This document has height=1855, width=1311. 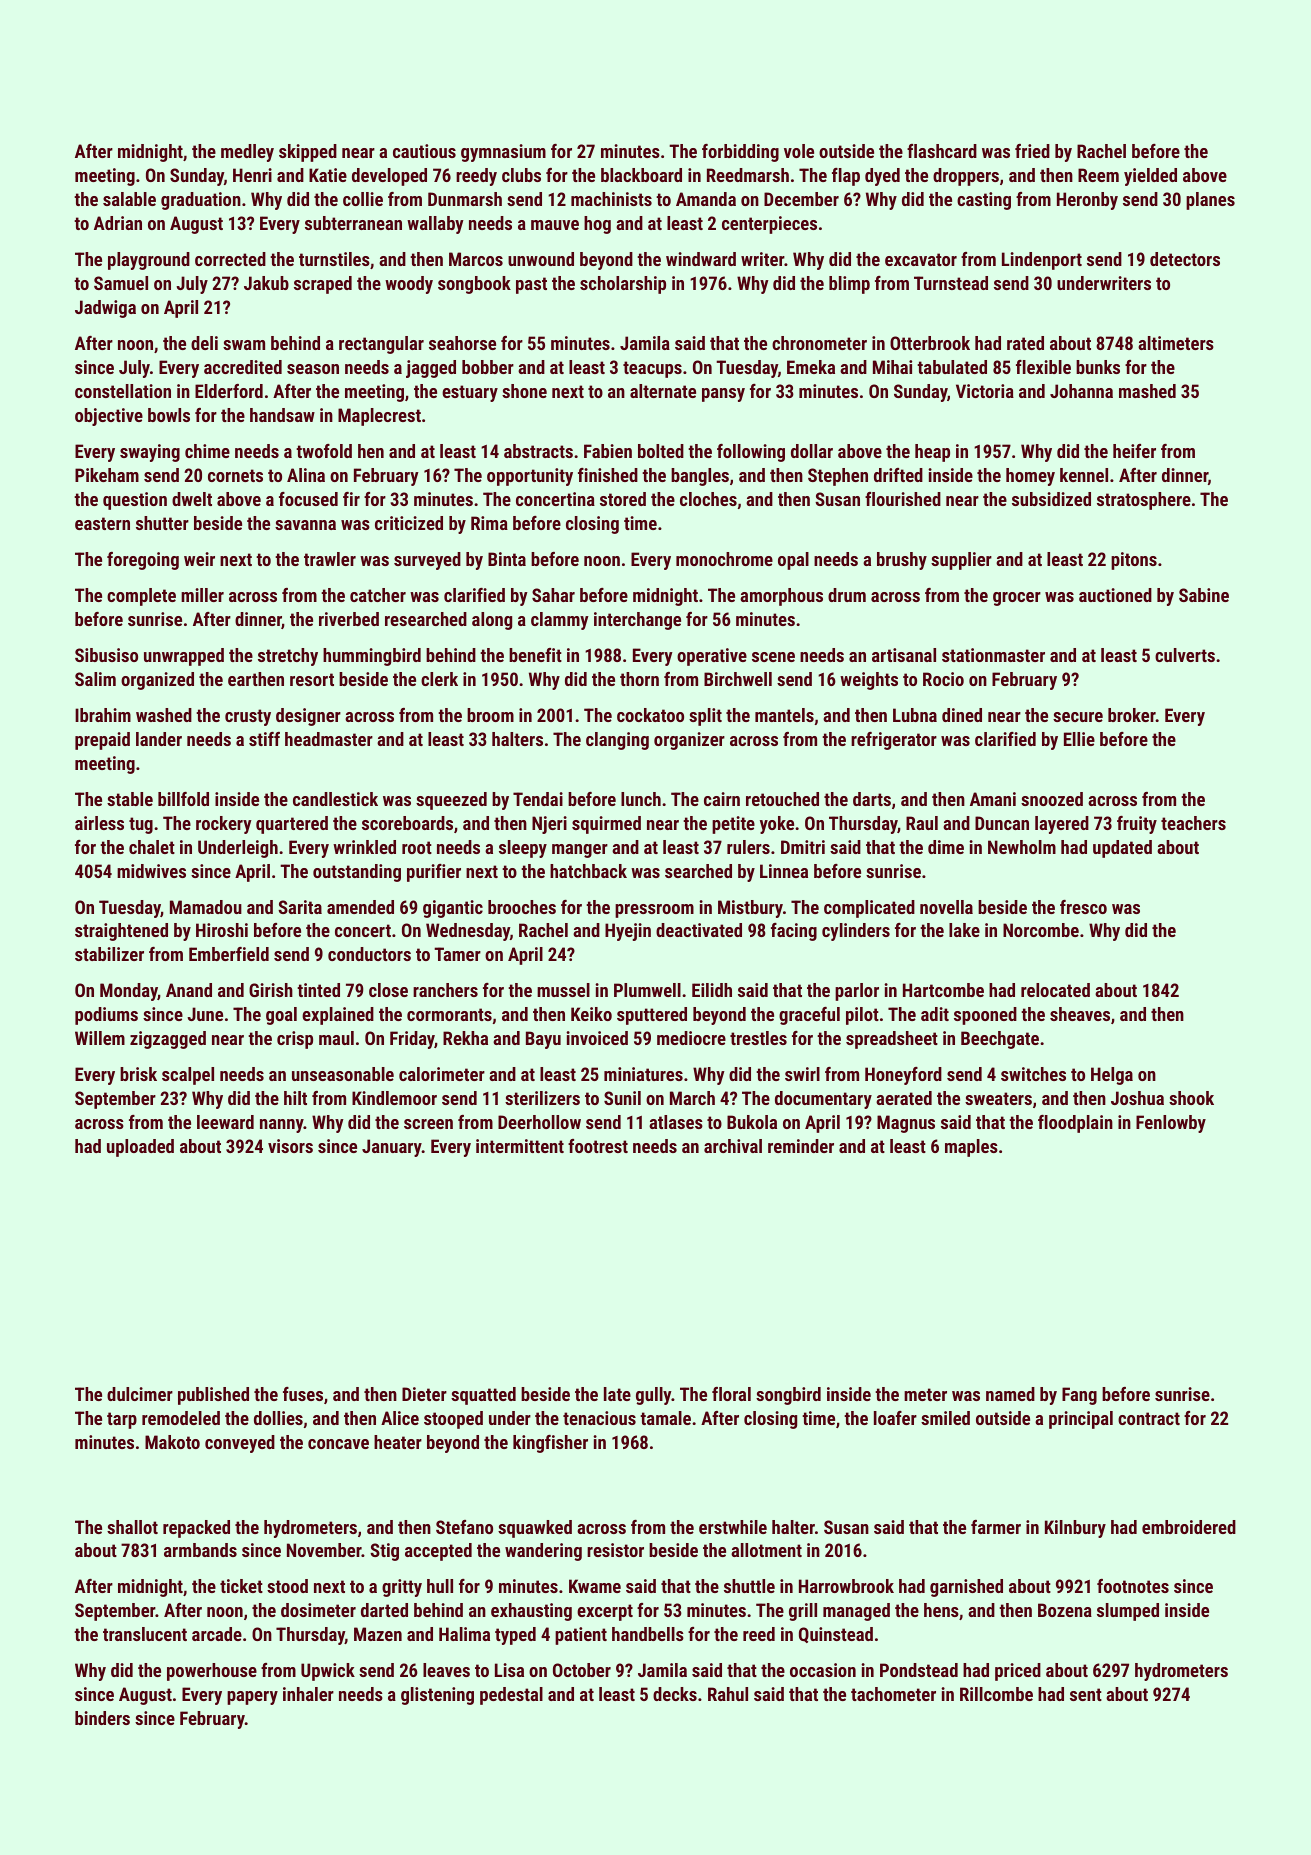 What do you see at coordinates (811, 367) in the document?
I see `Emeka` at bounding box center [811, 367].
